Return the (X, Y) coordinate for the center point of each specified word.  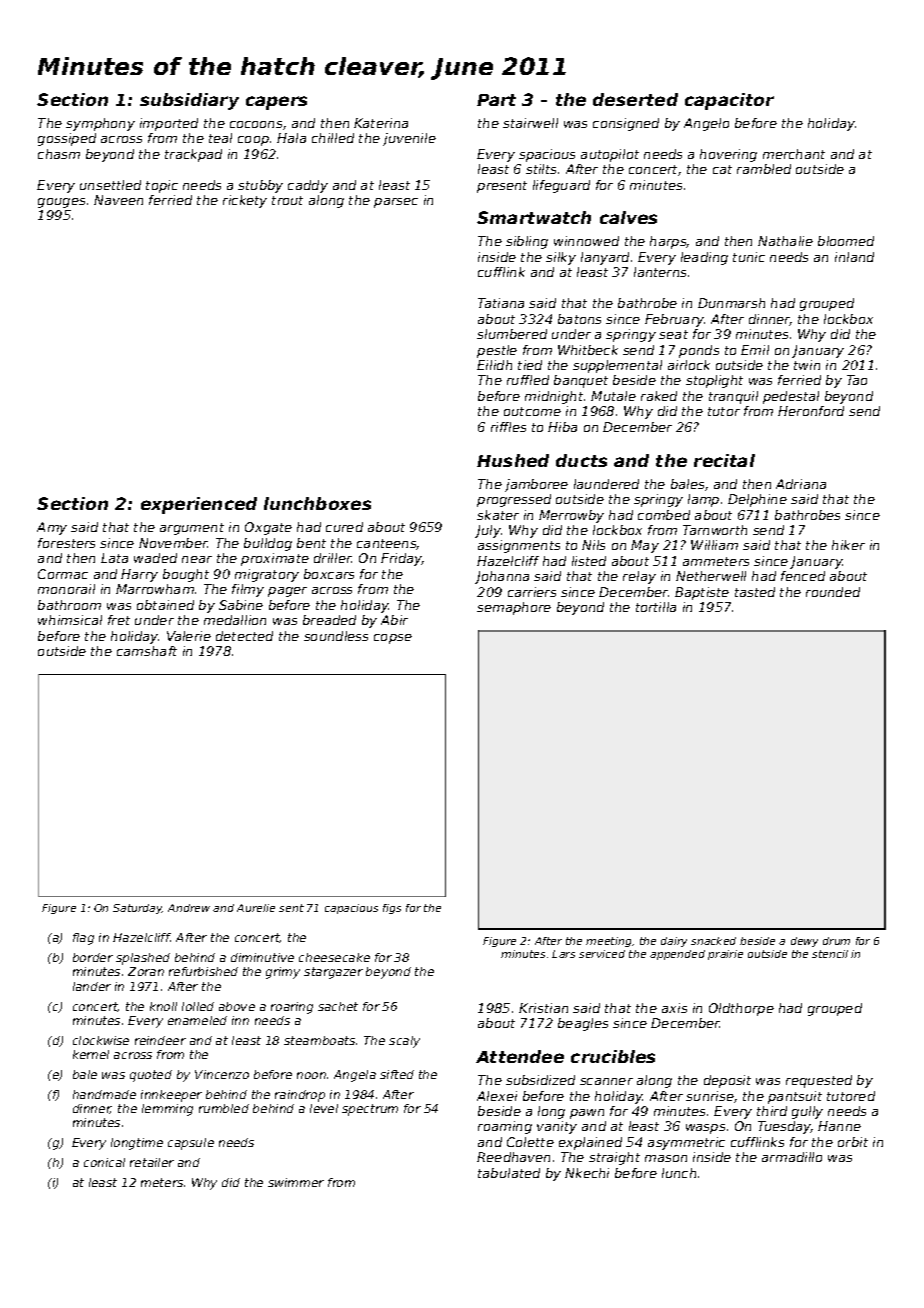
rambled (764, 169)
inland (854, 257)
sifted (397, 1074)
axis (674, 1008)
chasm (59, 154)
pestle (497, 351)
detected (244, 636)
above (237, 1006)
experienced (199, 505)
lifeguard (561, 186)
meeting (608, 942)
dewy (804, 942)
